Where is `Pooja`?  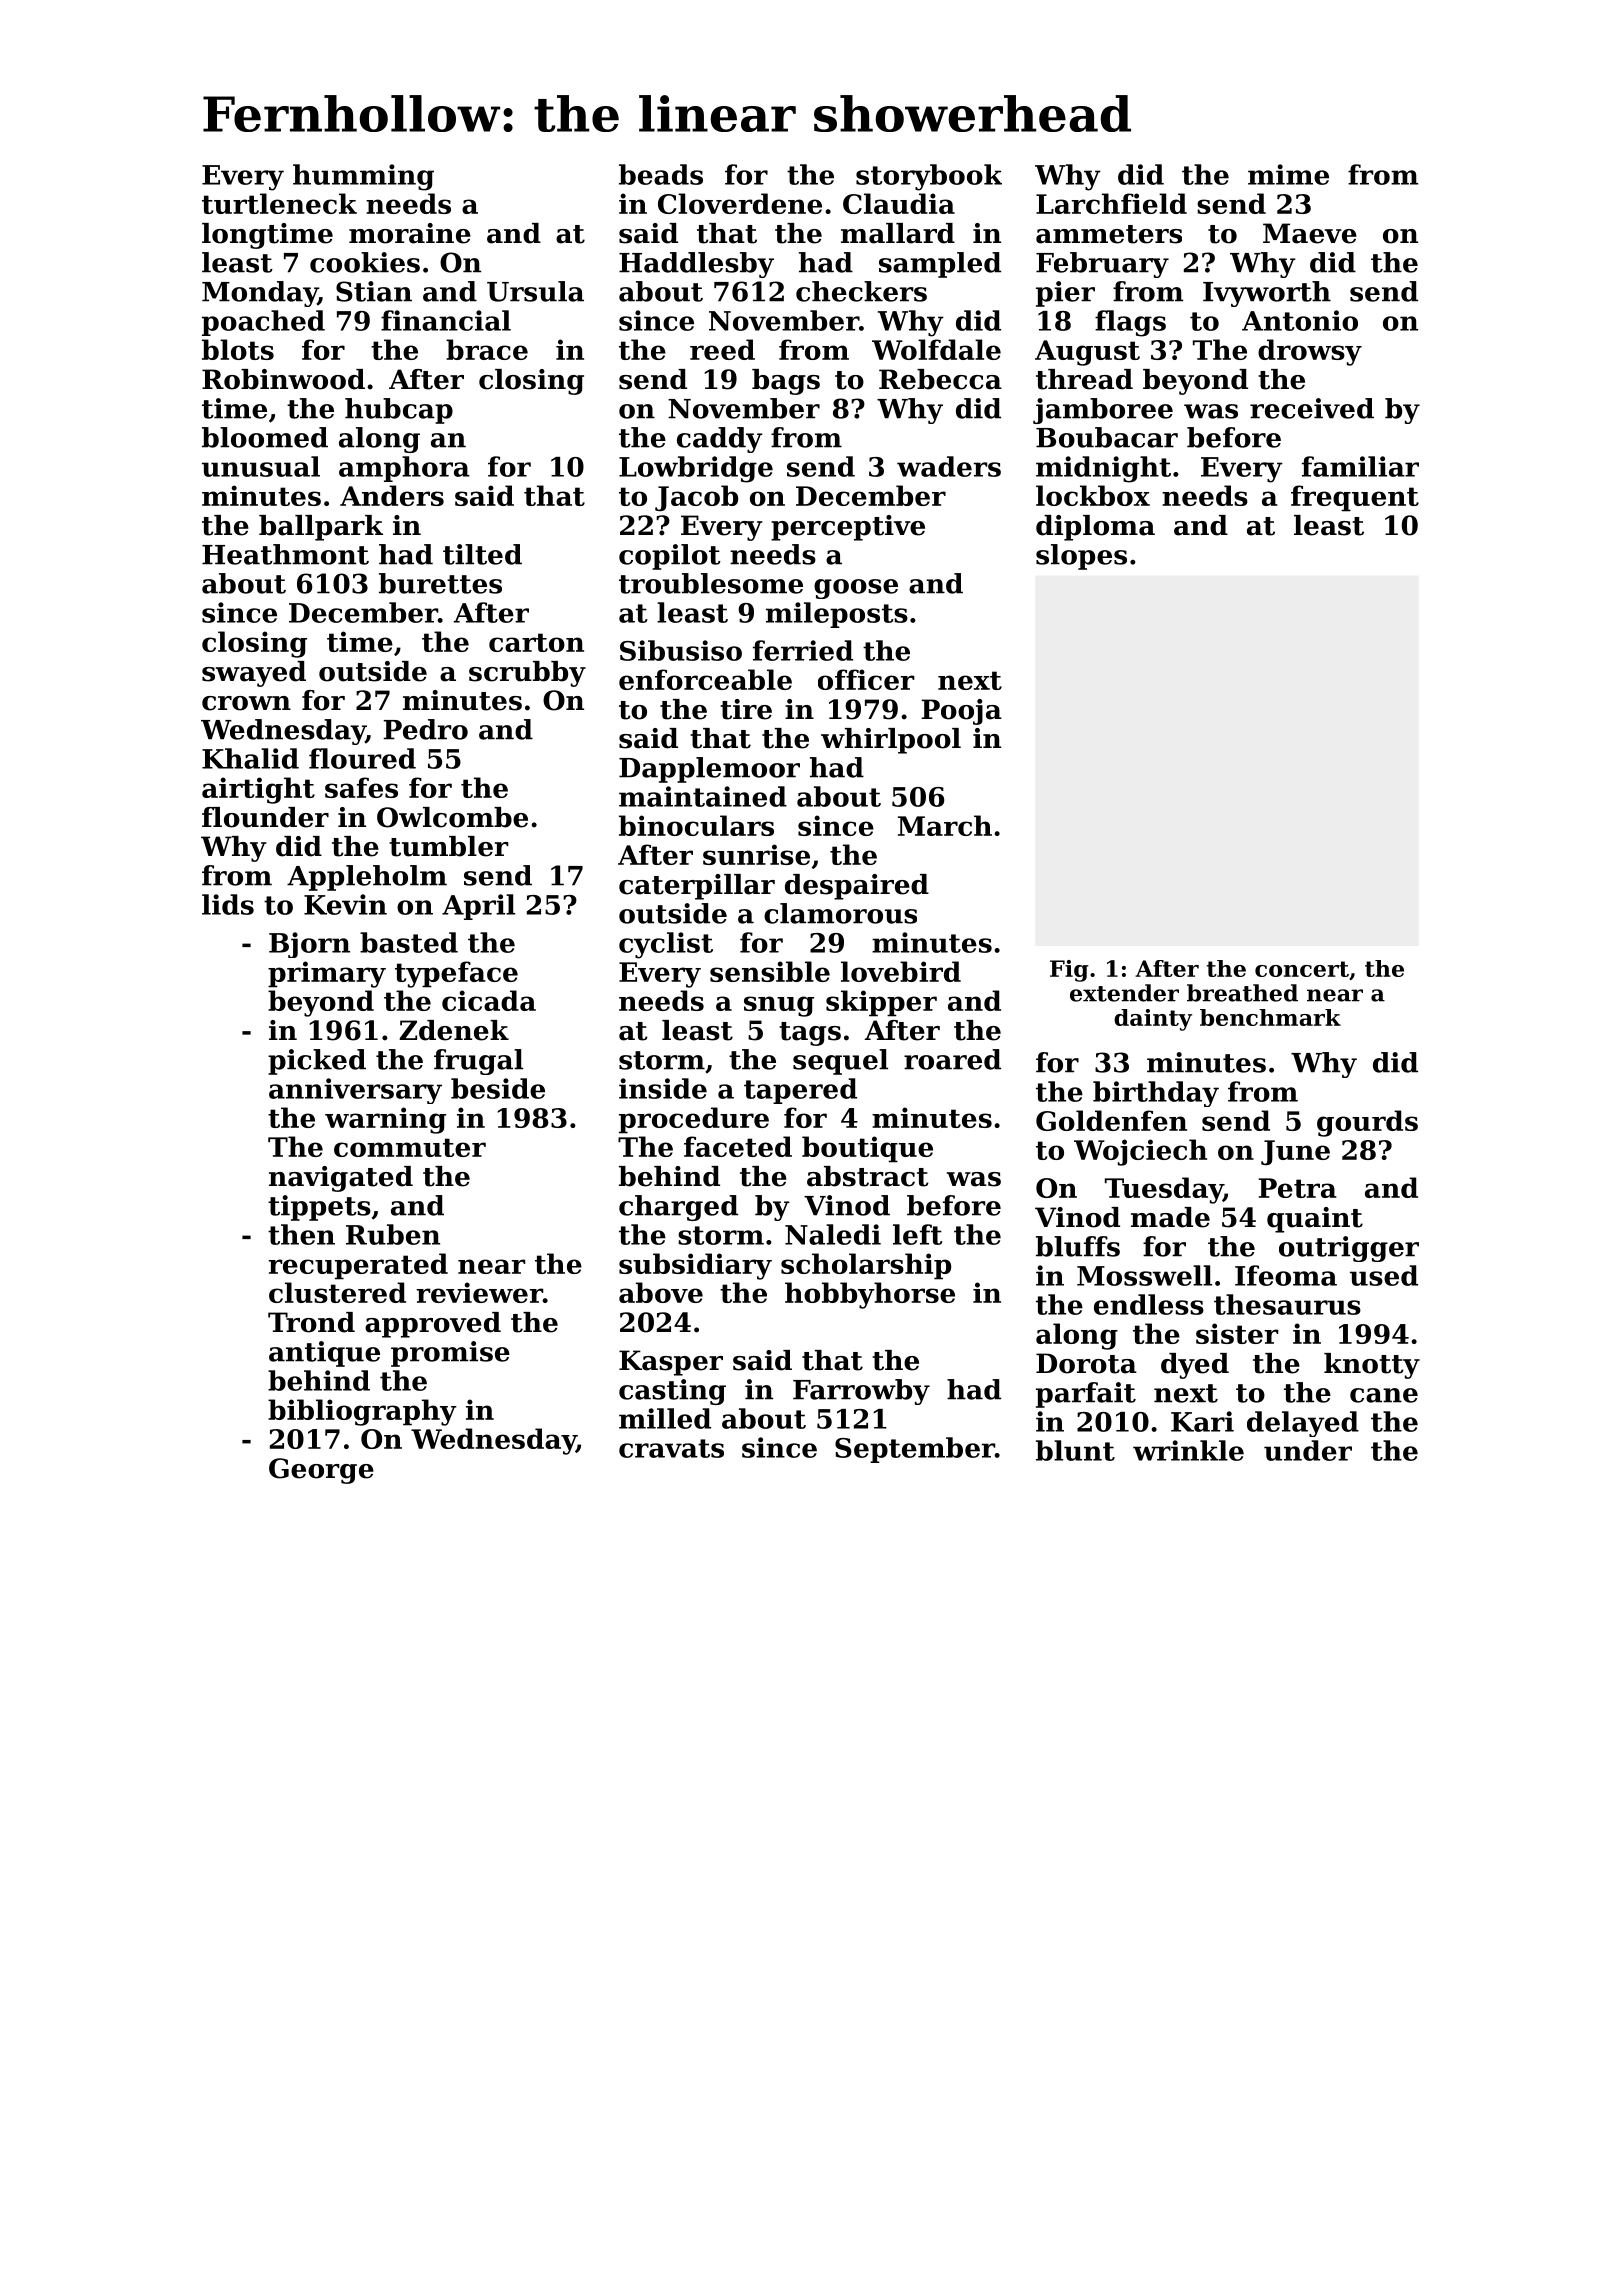
Pooja is located at coordinates (961, 712).
